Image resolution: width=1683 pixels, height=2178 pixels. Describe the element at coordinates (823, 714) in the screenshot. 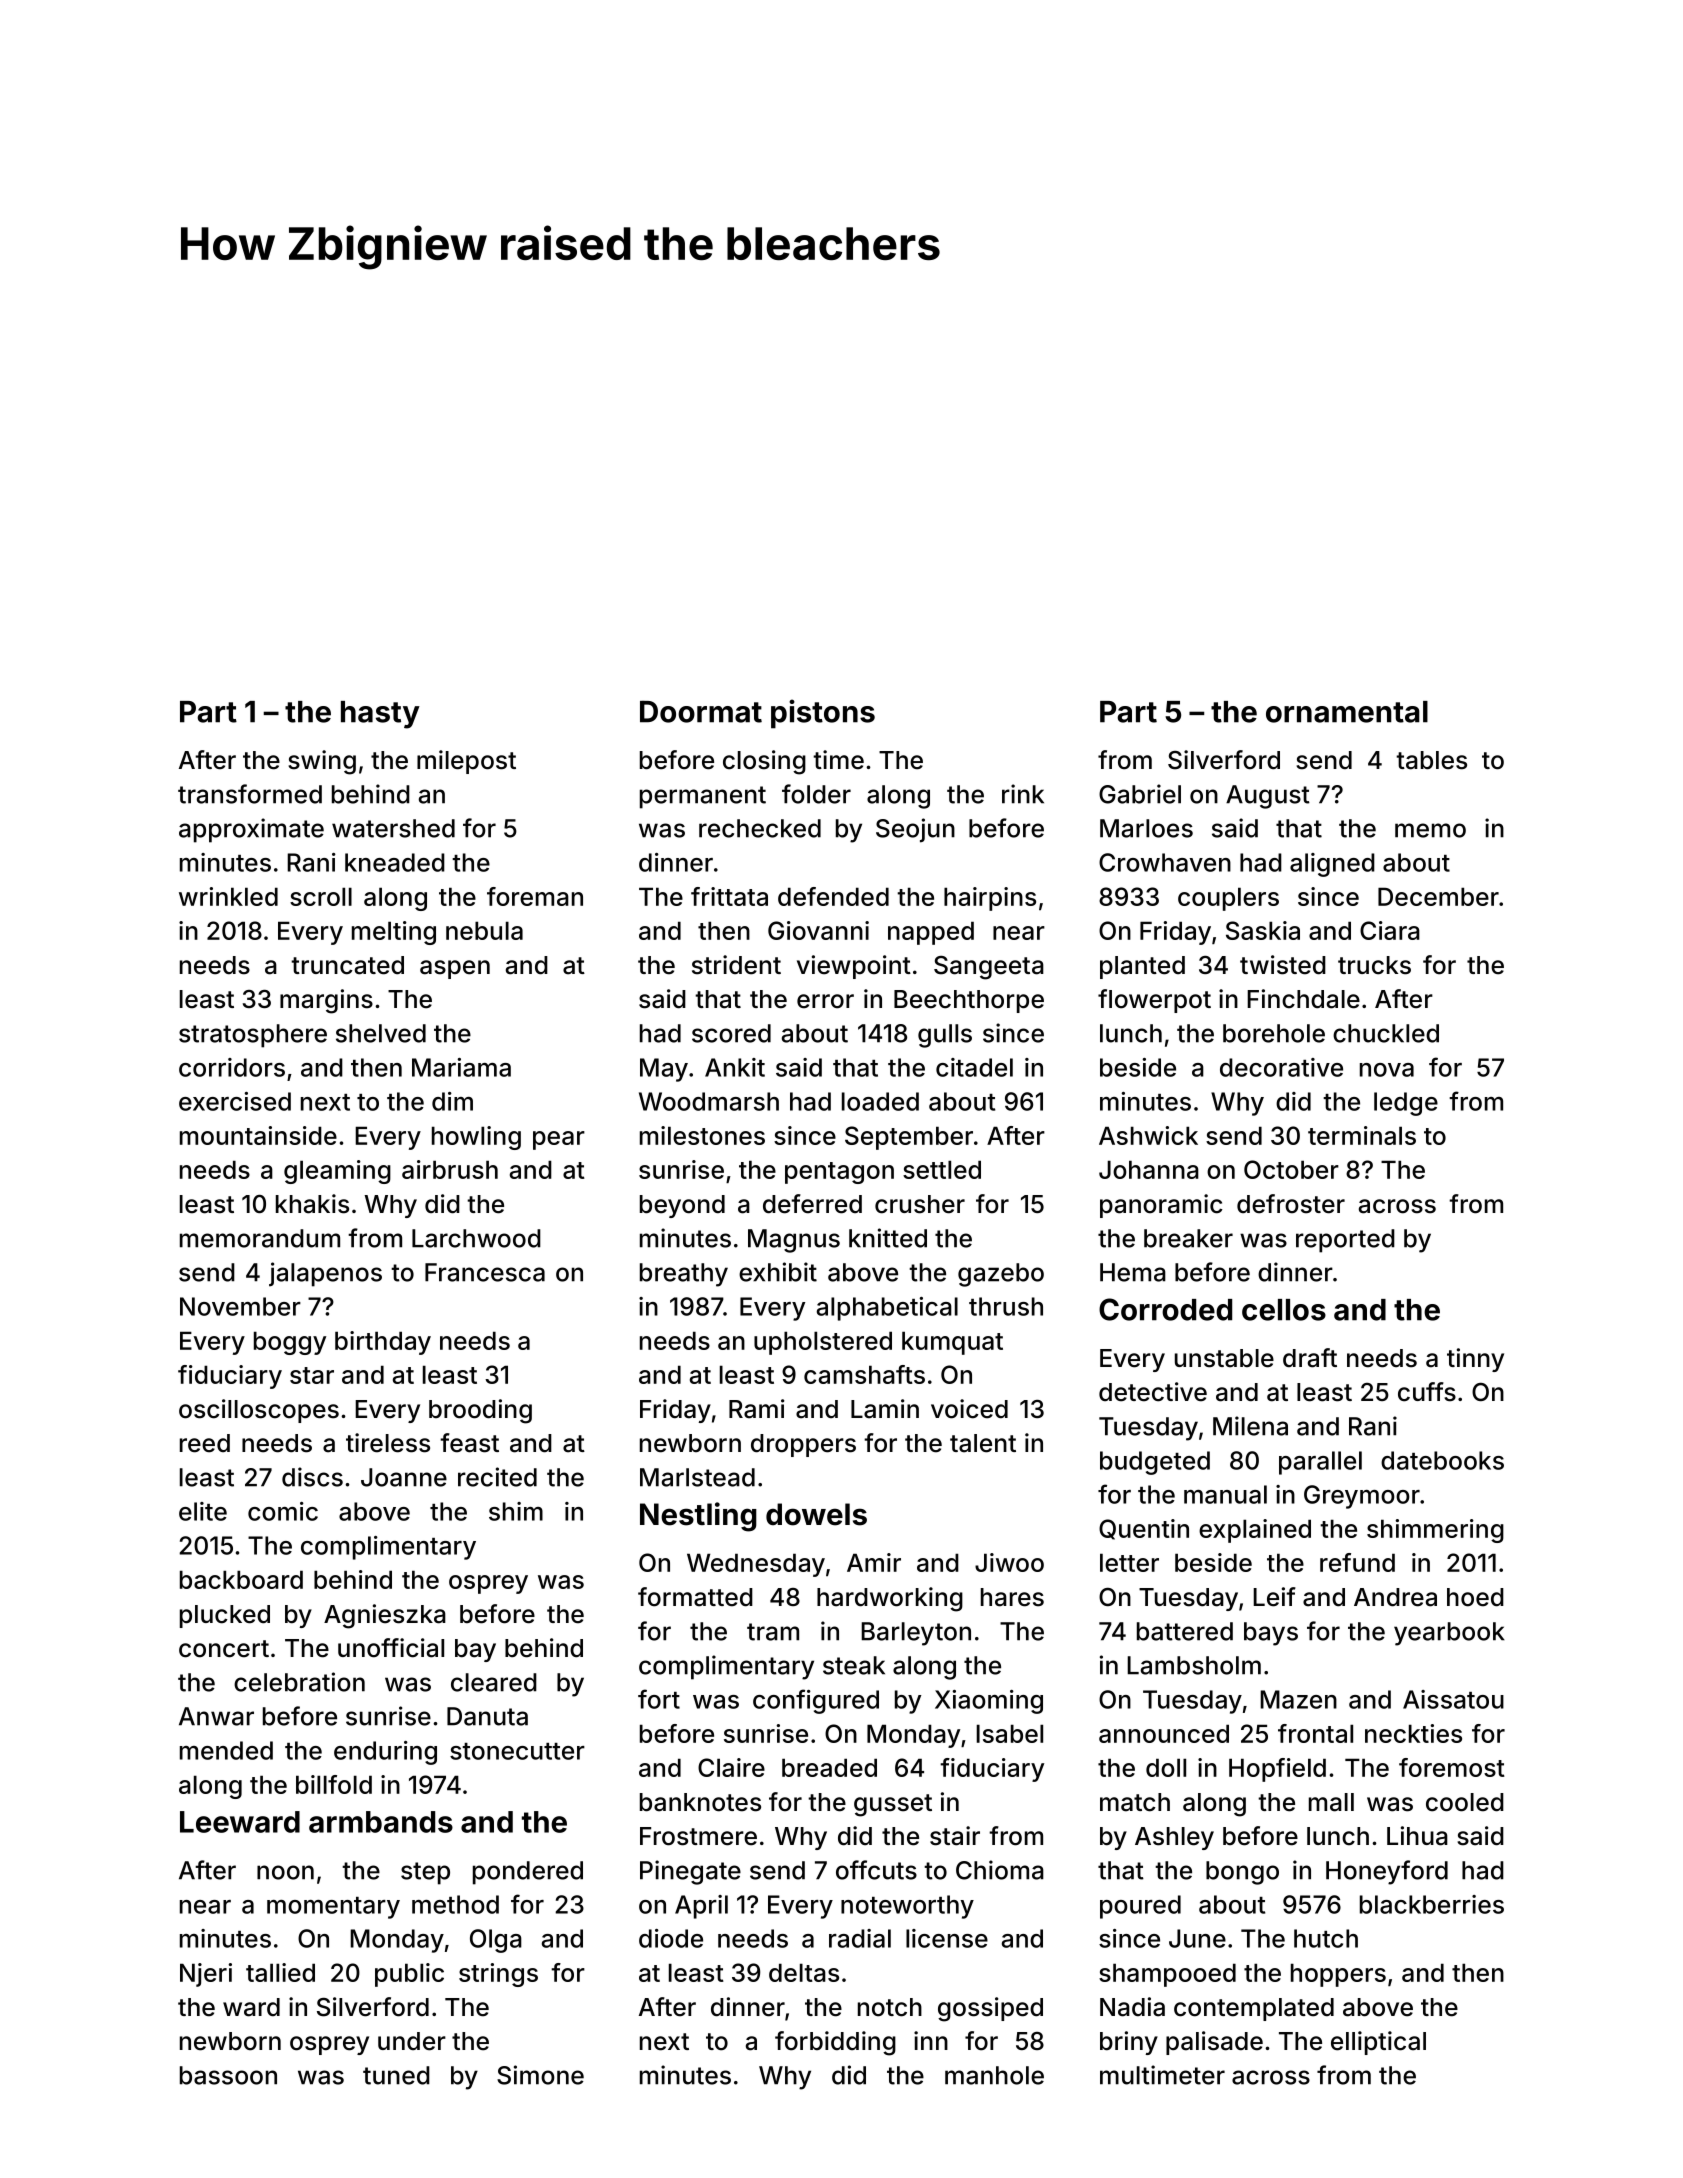

I see `pistons` at that location.
